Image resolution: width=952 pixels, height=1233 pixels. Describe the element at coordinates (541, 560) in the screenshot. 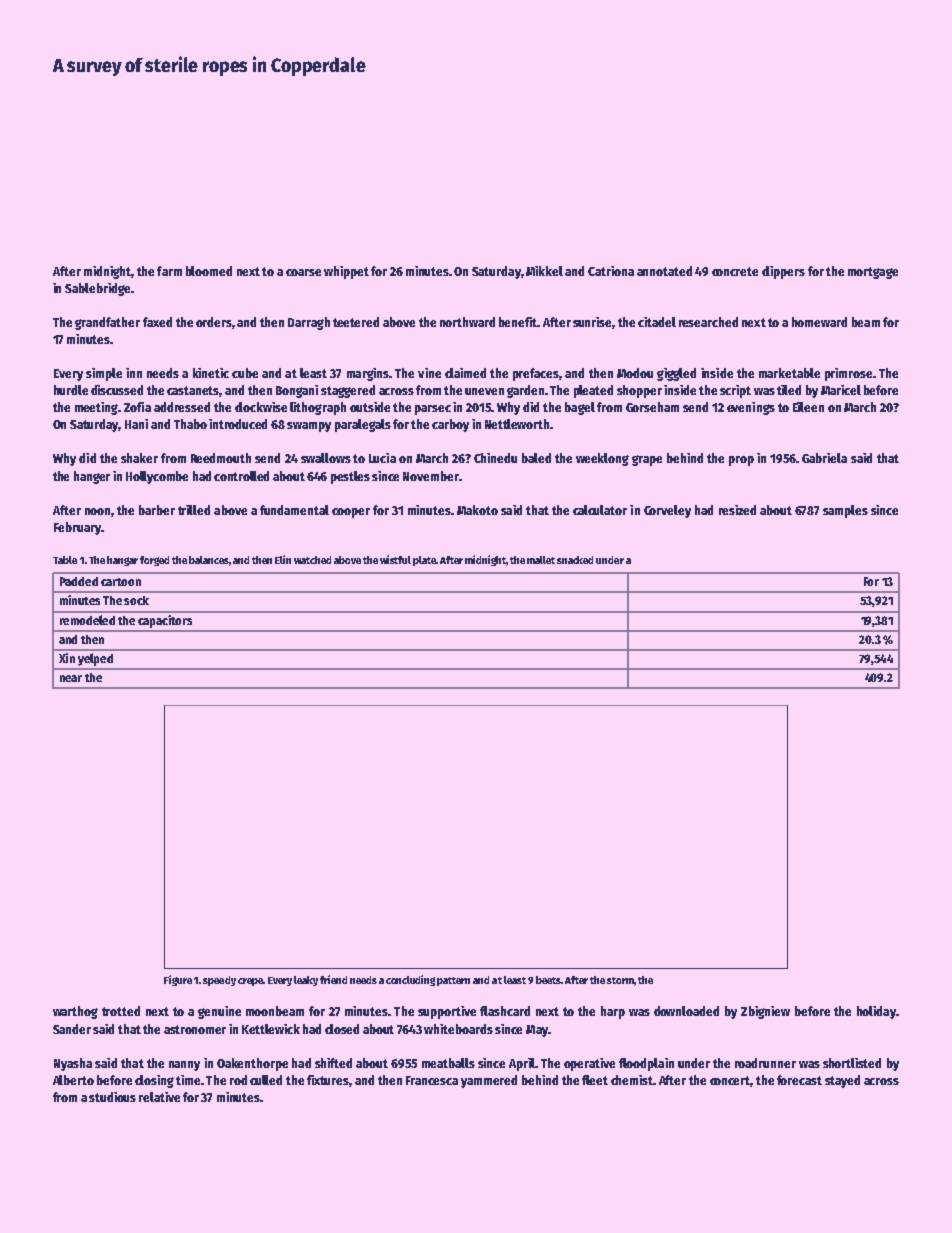

I see `mallet` at that location.
